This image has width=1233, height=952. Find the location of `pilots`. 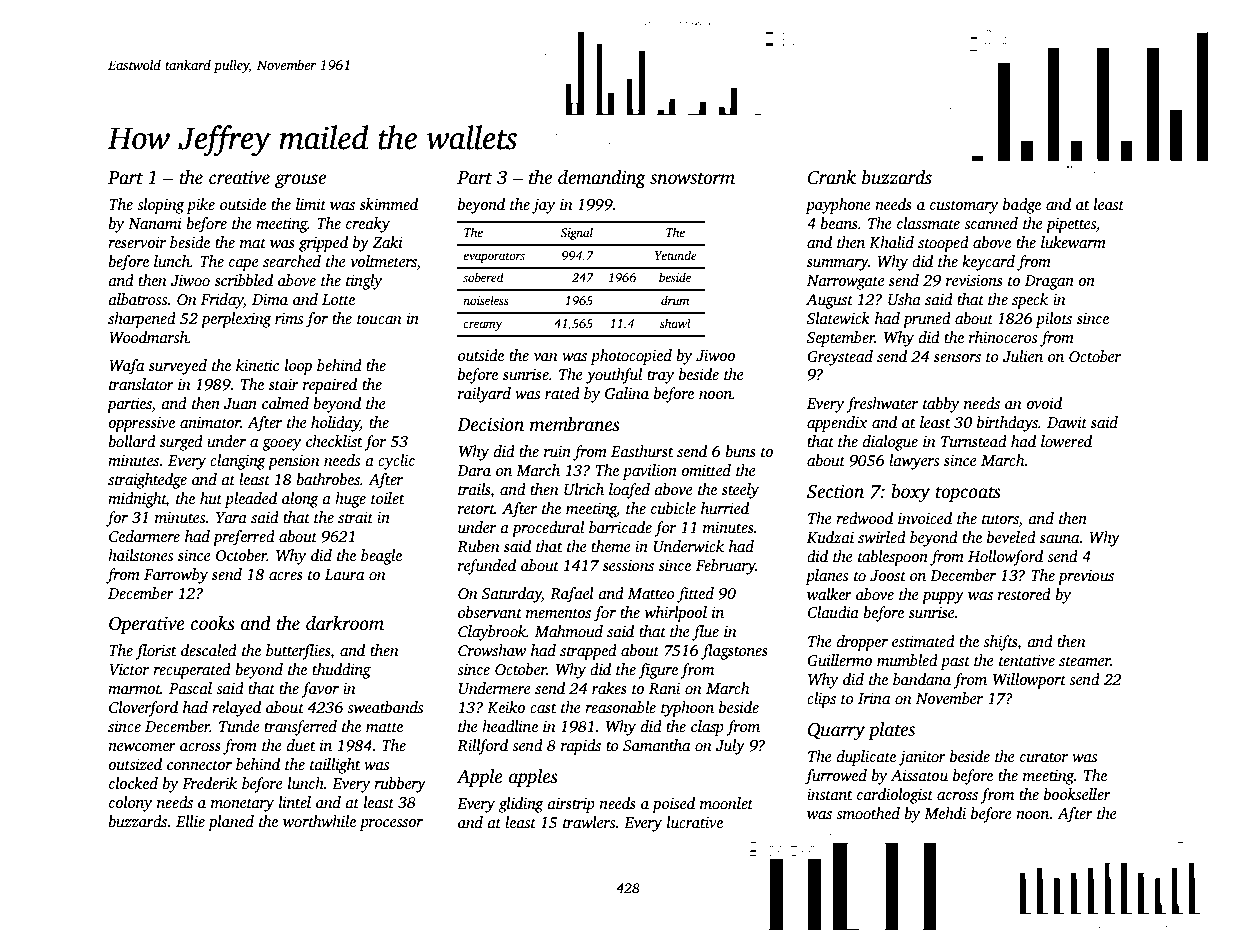

pilots is located at coordinates (1053, 320).
